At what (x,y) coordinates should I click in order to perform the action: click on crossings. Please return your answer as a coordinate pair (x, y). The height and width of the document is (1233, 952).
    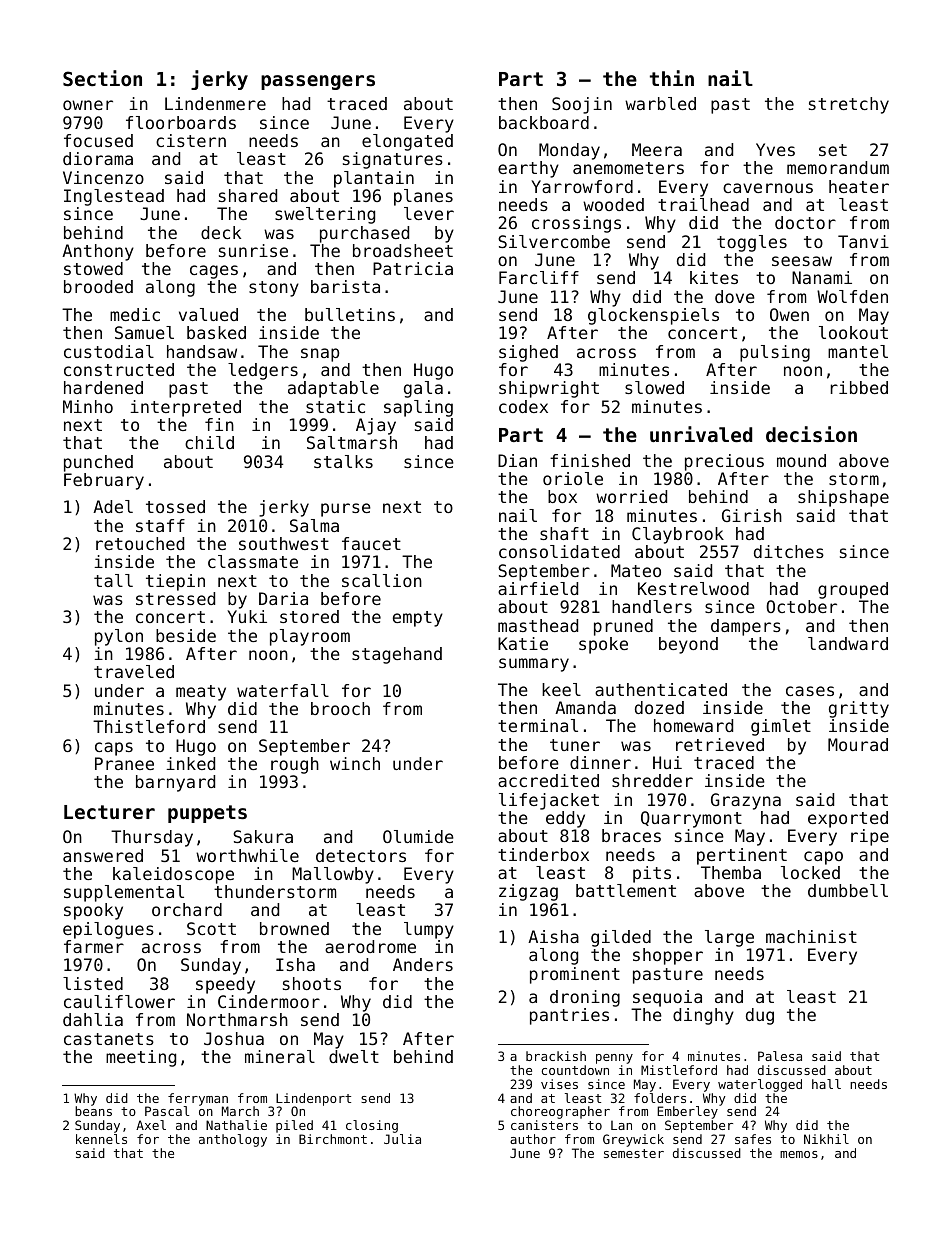
    Looking at the image, I should click on (576, 224).
